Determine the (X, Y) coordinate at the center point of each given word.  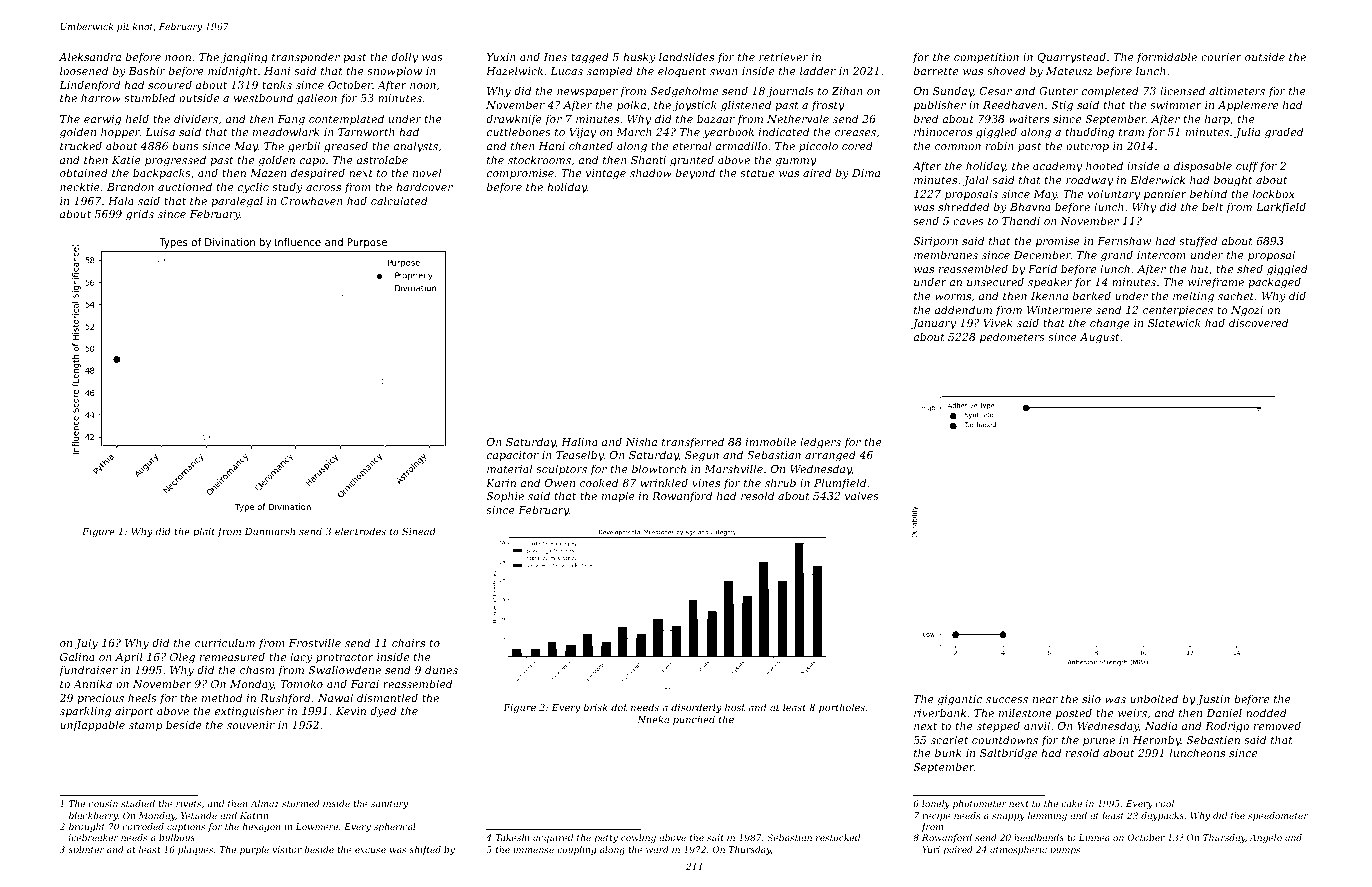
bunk (948, 752)
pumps (1065, 851)
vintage (606, 174)
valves (862, 495)
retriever (783, 57)
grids (140, 215)
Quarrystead (1071, 58)
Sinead (419, 531)
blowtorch (659, 468)
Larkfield (1281, 207)
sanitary (389, 804)
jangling (244, 58)
